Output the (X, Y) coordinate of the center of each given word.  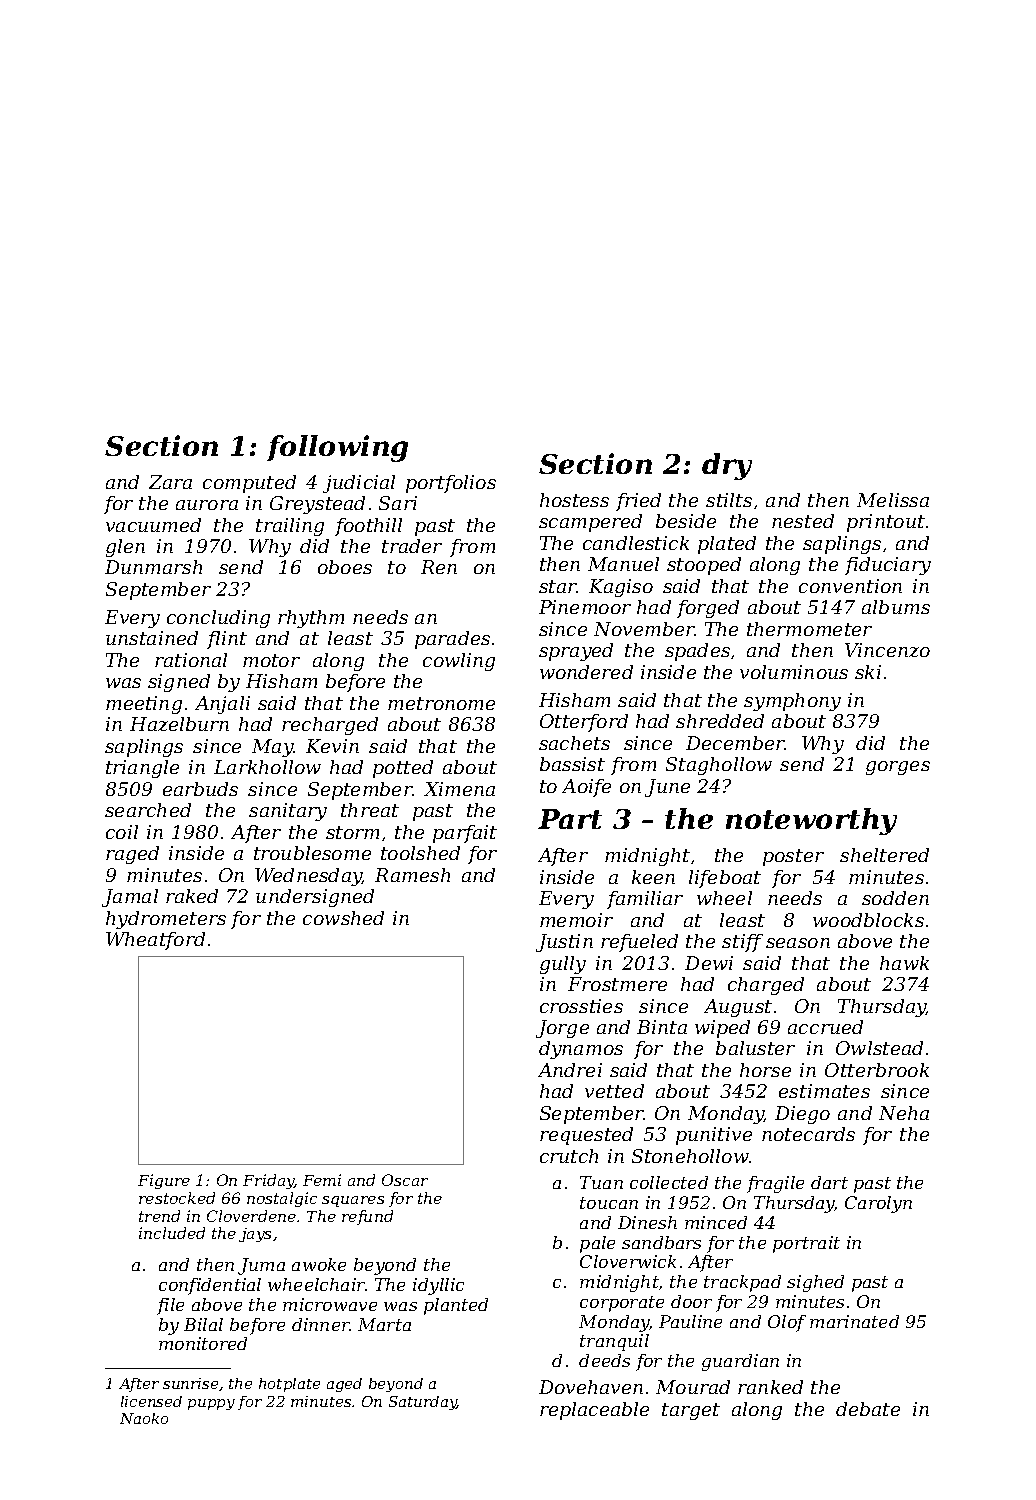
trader (412, 546)
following (337, 448)
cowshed (343, 918)
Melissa (893, 500)
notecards (808, 1134)
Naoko (144, 1418)
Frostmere (617, 984)
